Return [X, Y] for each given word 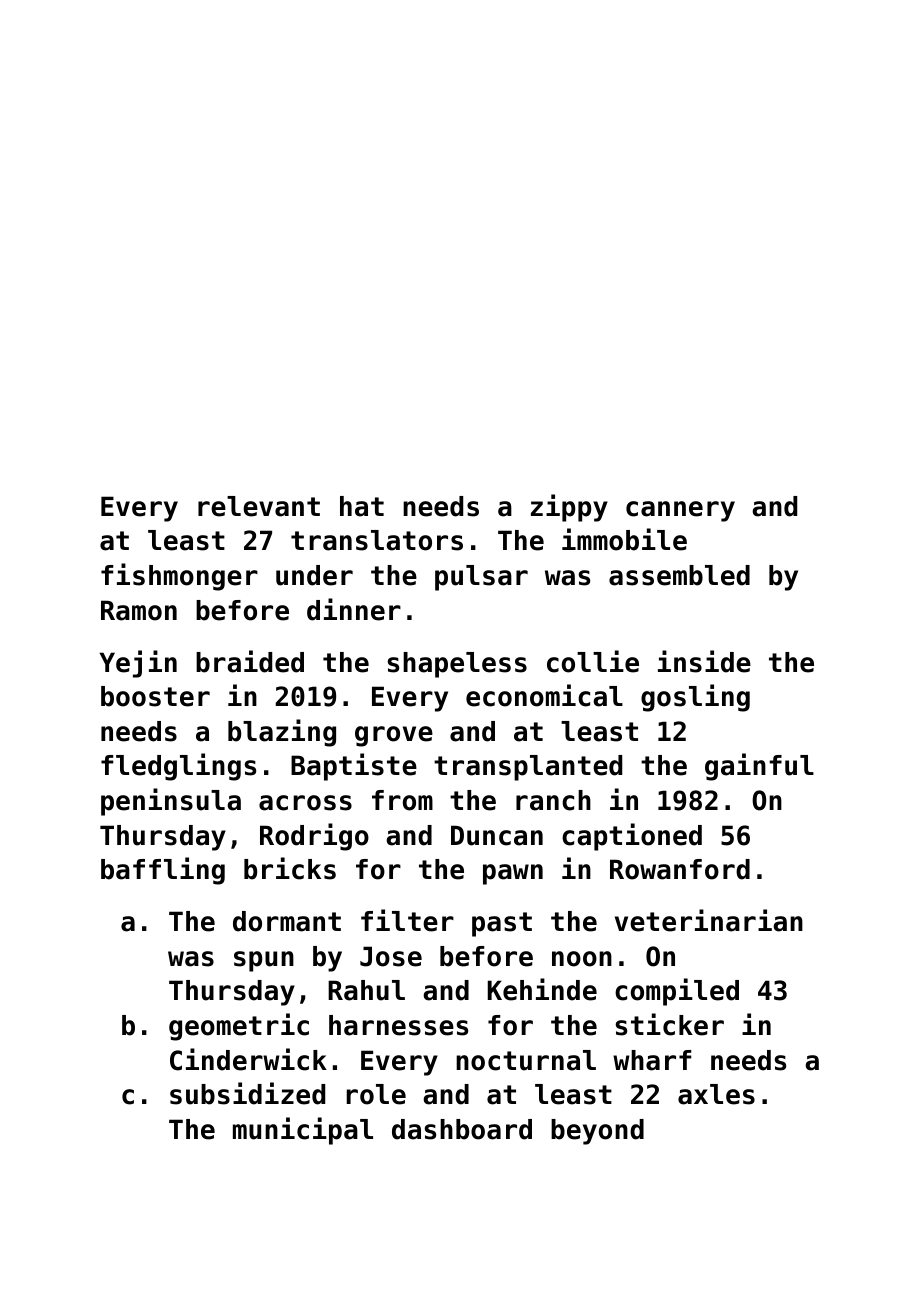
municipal [303, 1131]
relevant [259, 506]
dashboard [462, 1129]
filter [407, 920]
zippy [569, 508]
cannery [680, 511]
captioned [632, 837]
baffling [163, 871]
